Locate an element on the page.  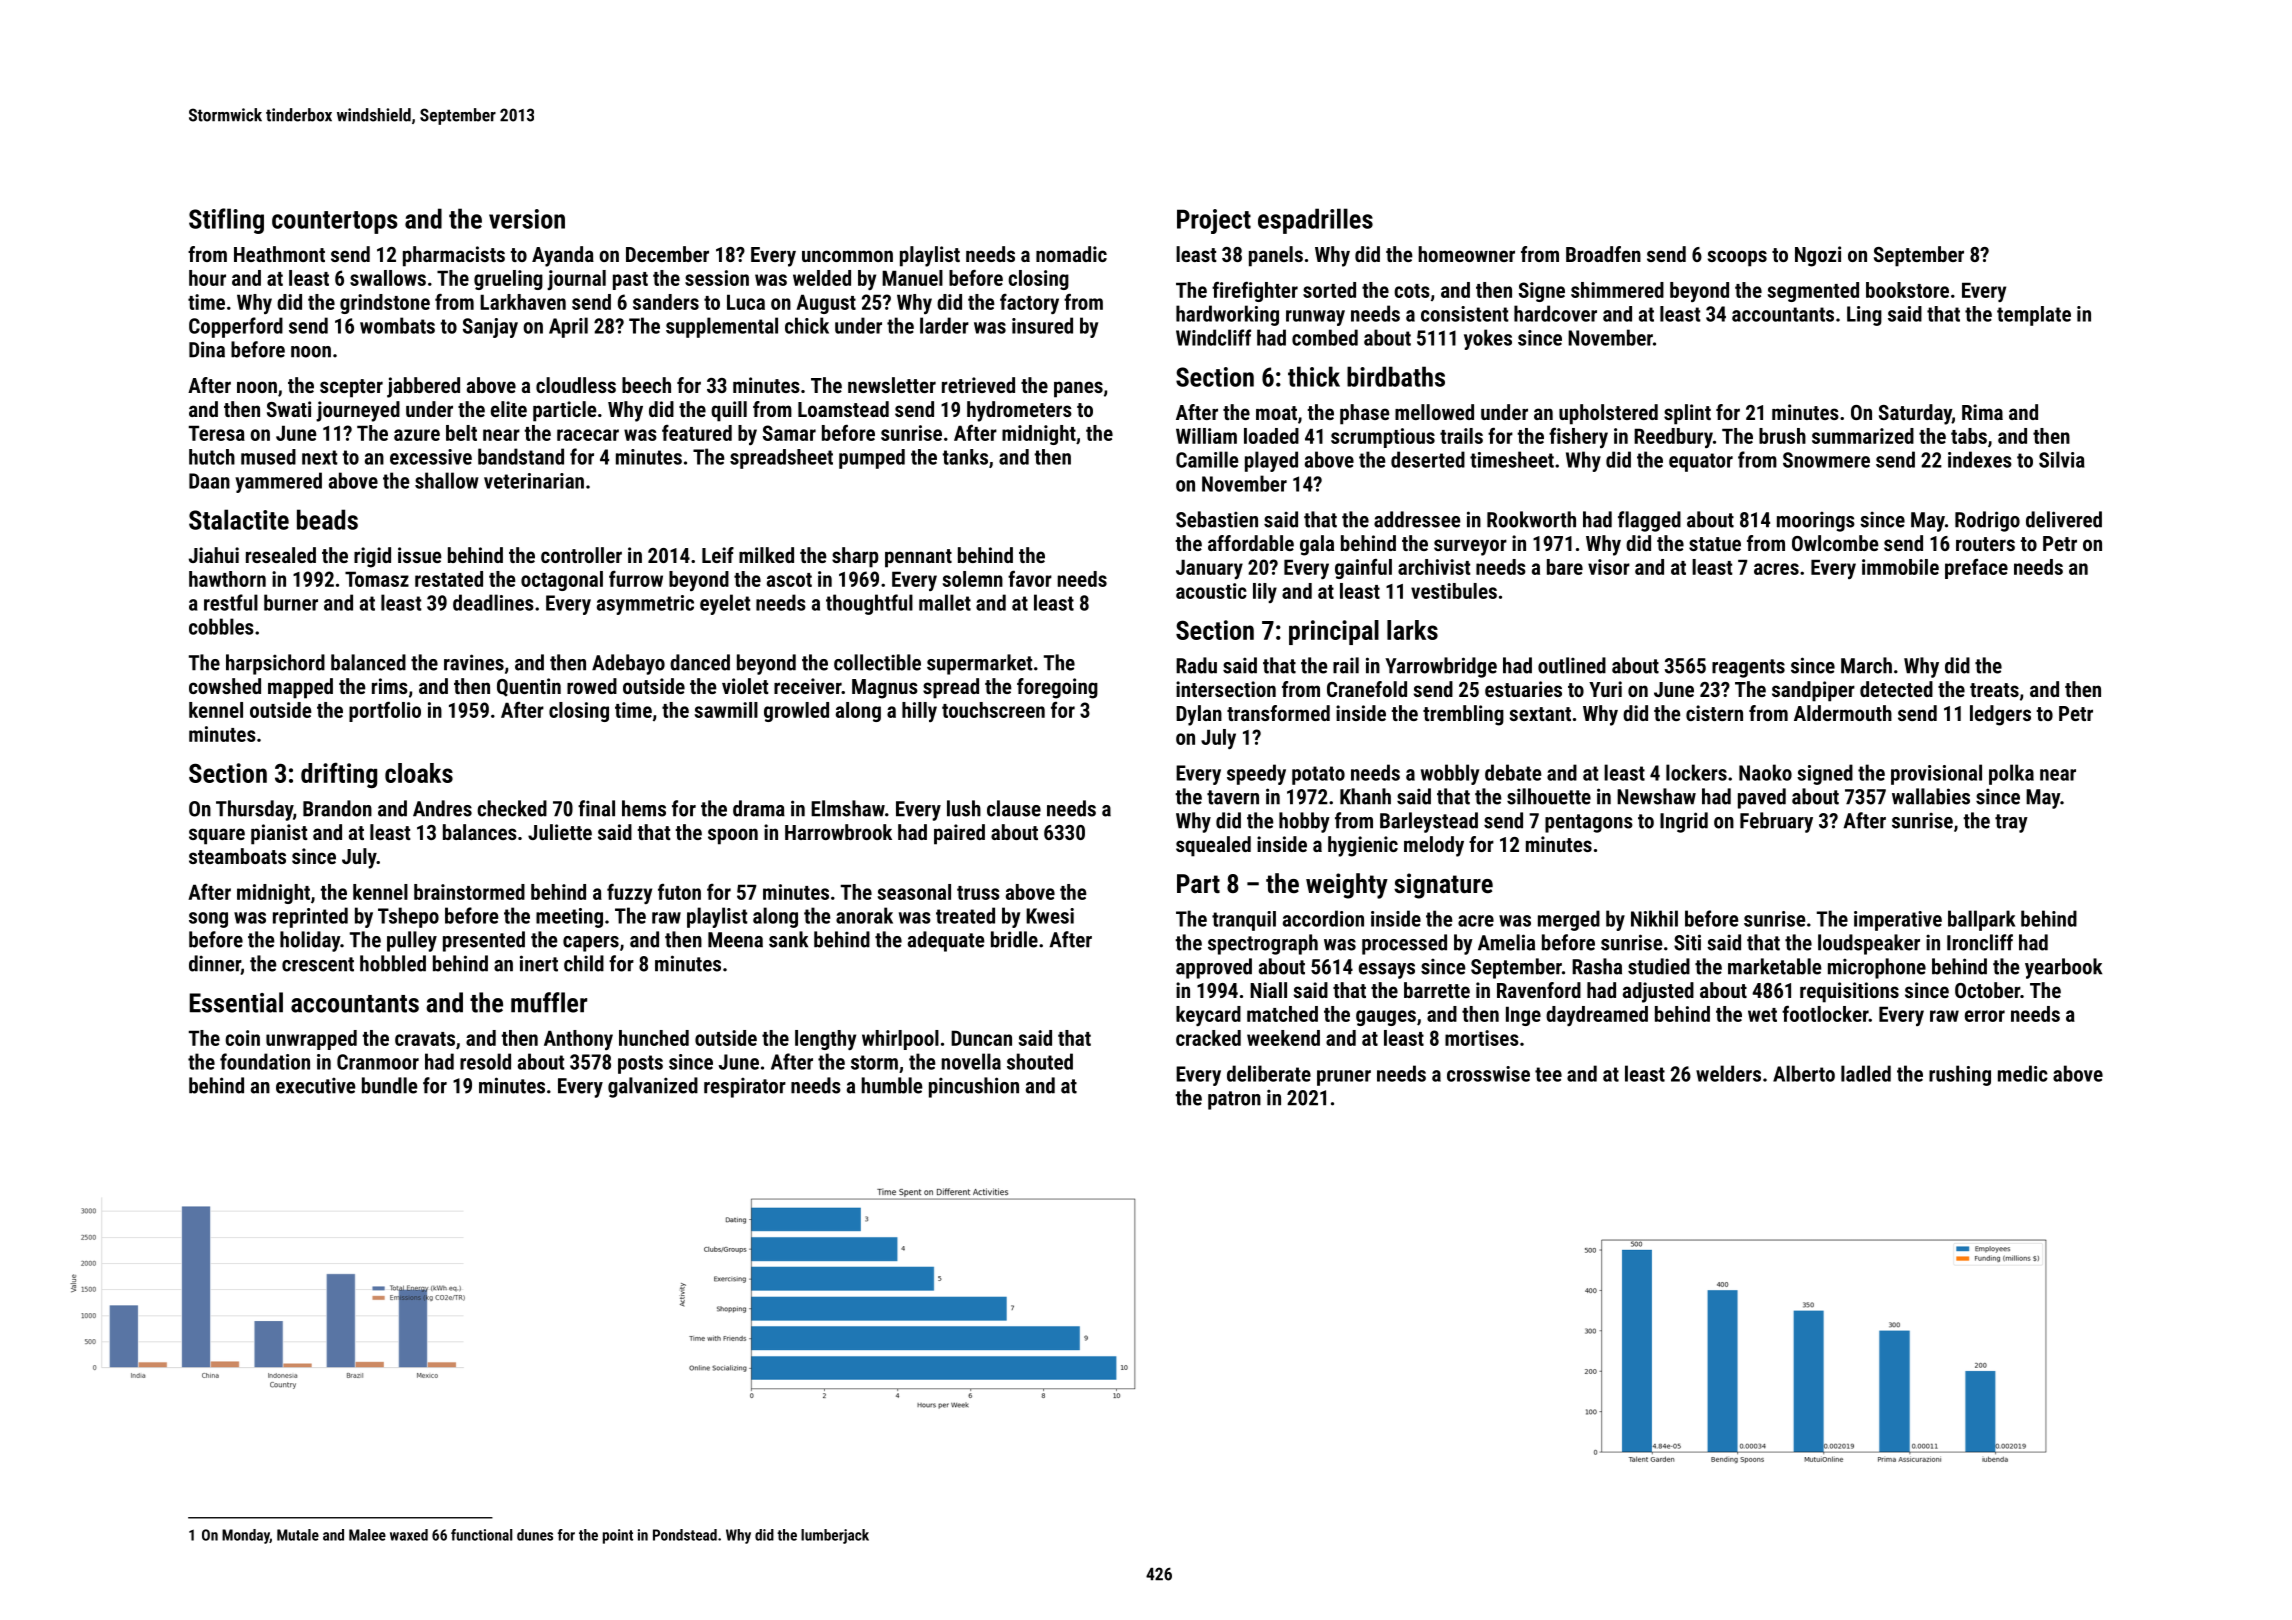
anorak is located at coordinates (864, 915).
